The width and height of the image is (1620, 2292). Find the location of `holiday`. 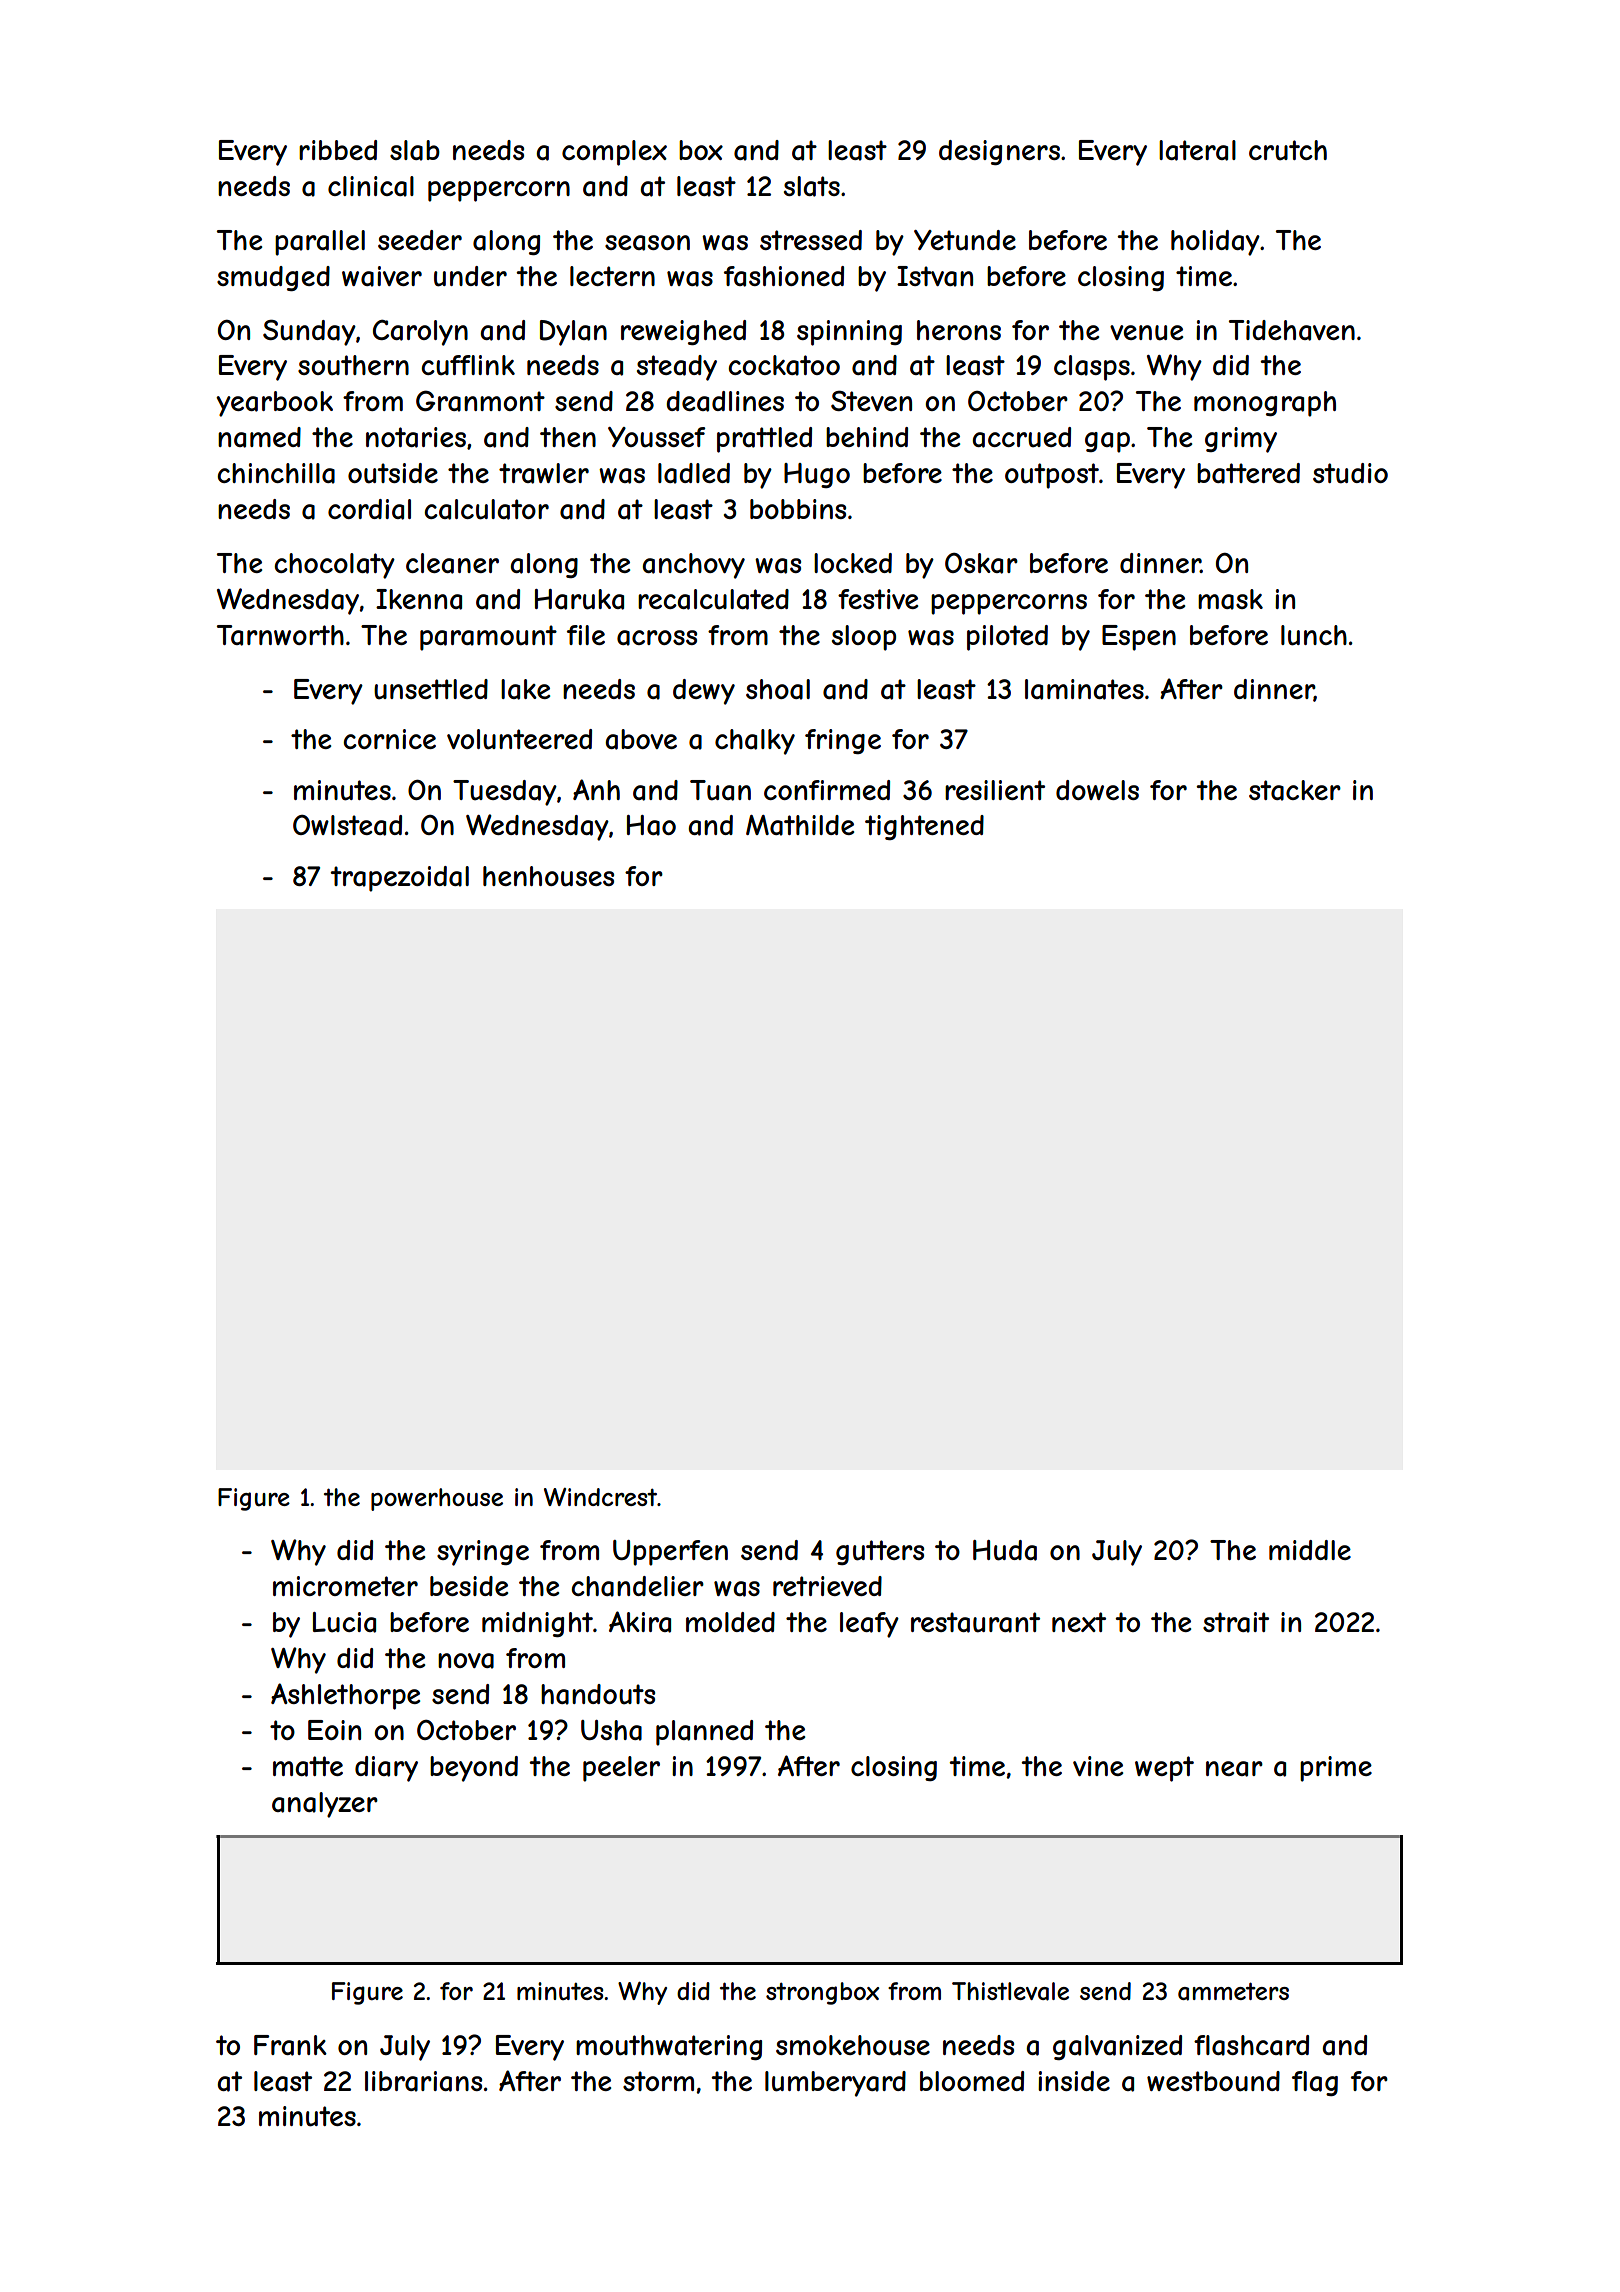

holiday is located at coordinates (1215, 243).
